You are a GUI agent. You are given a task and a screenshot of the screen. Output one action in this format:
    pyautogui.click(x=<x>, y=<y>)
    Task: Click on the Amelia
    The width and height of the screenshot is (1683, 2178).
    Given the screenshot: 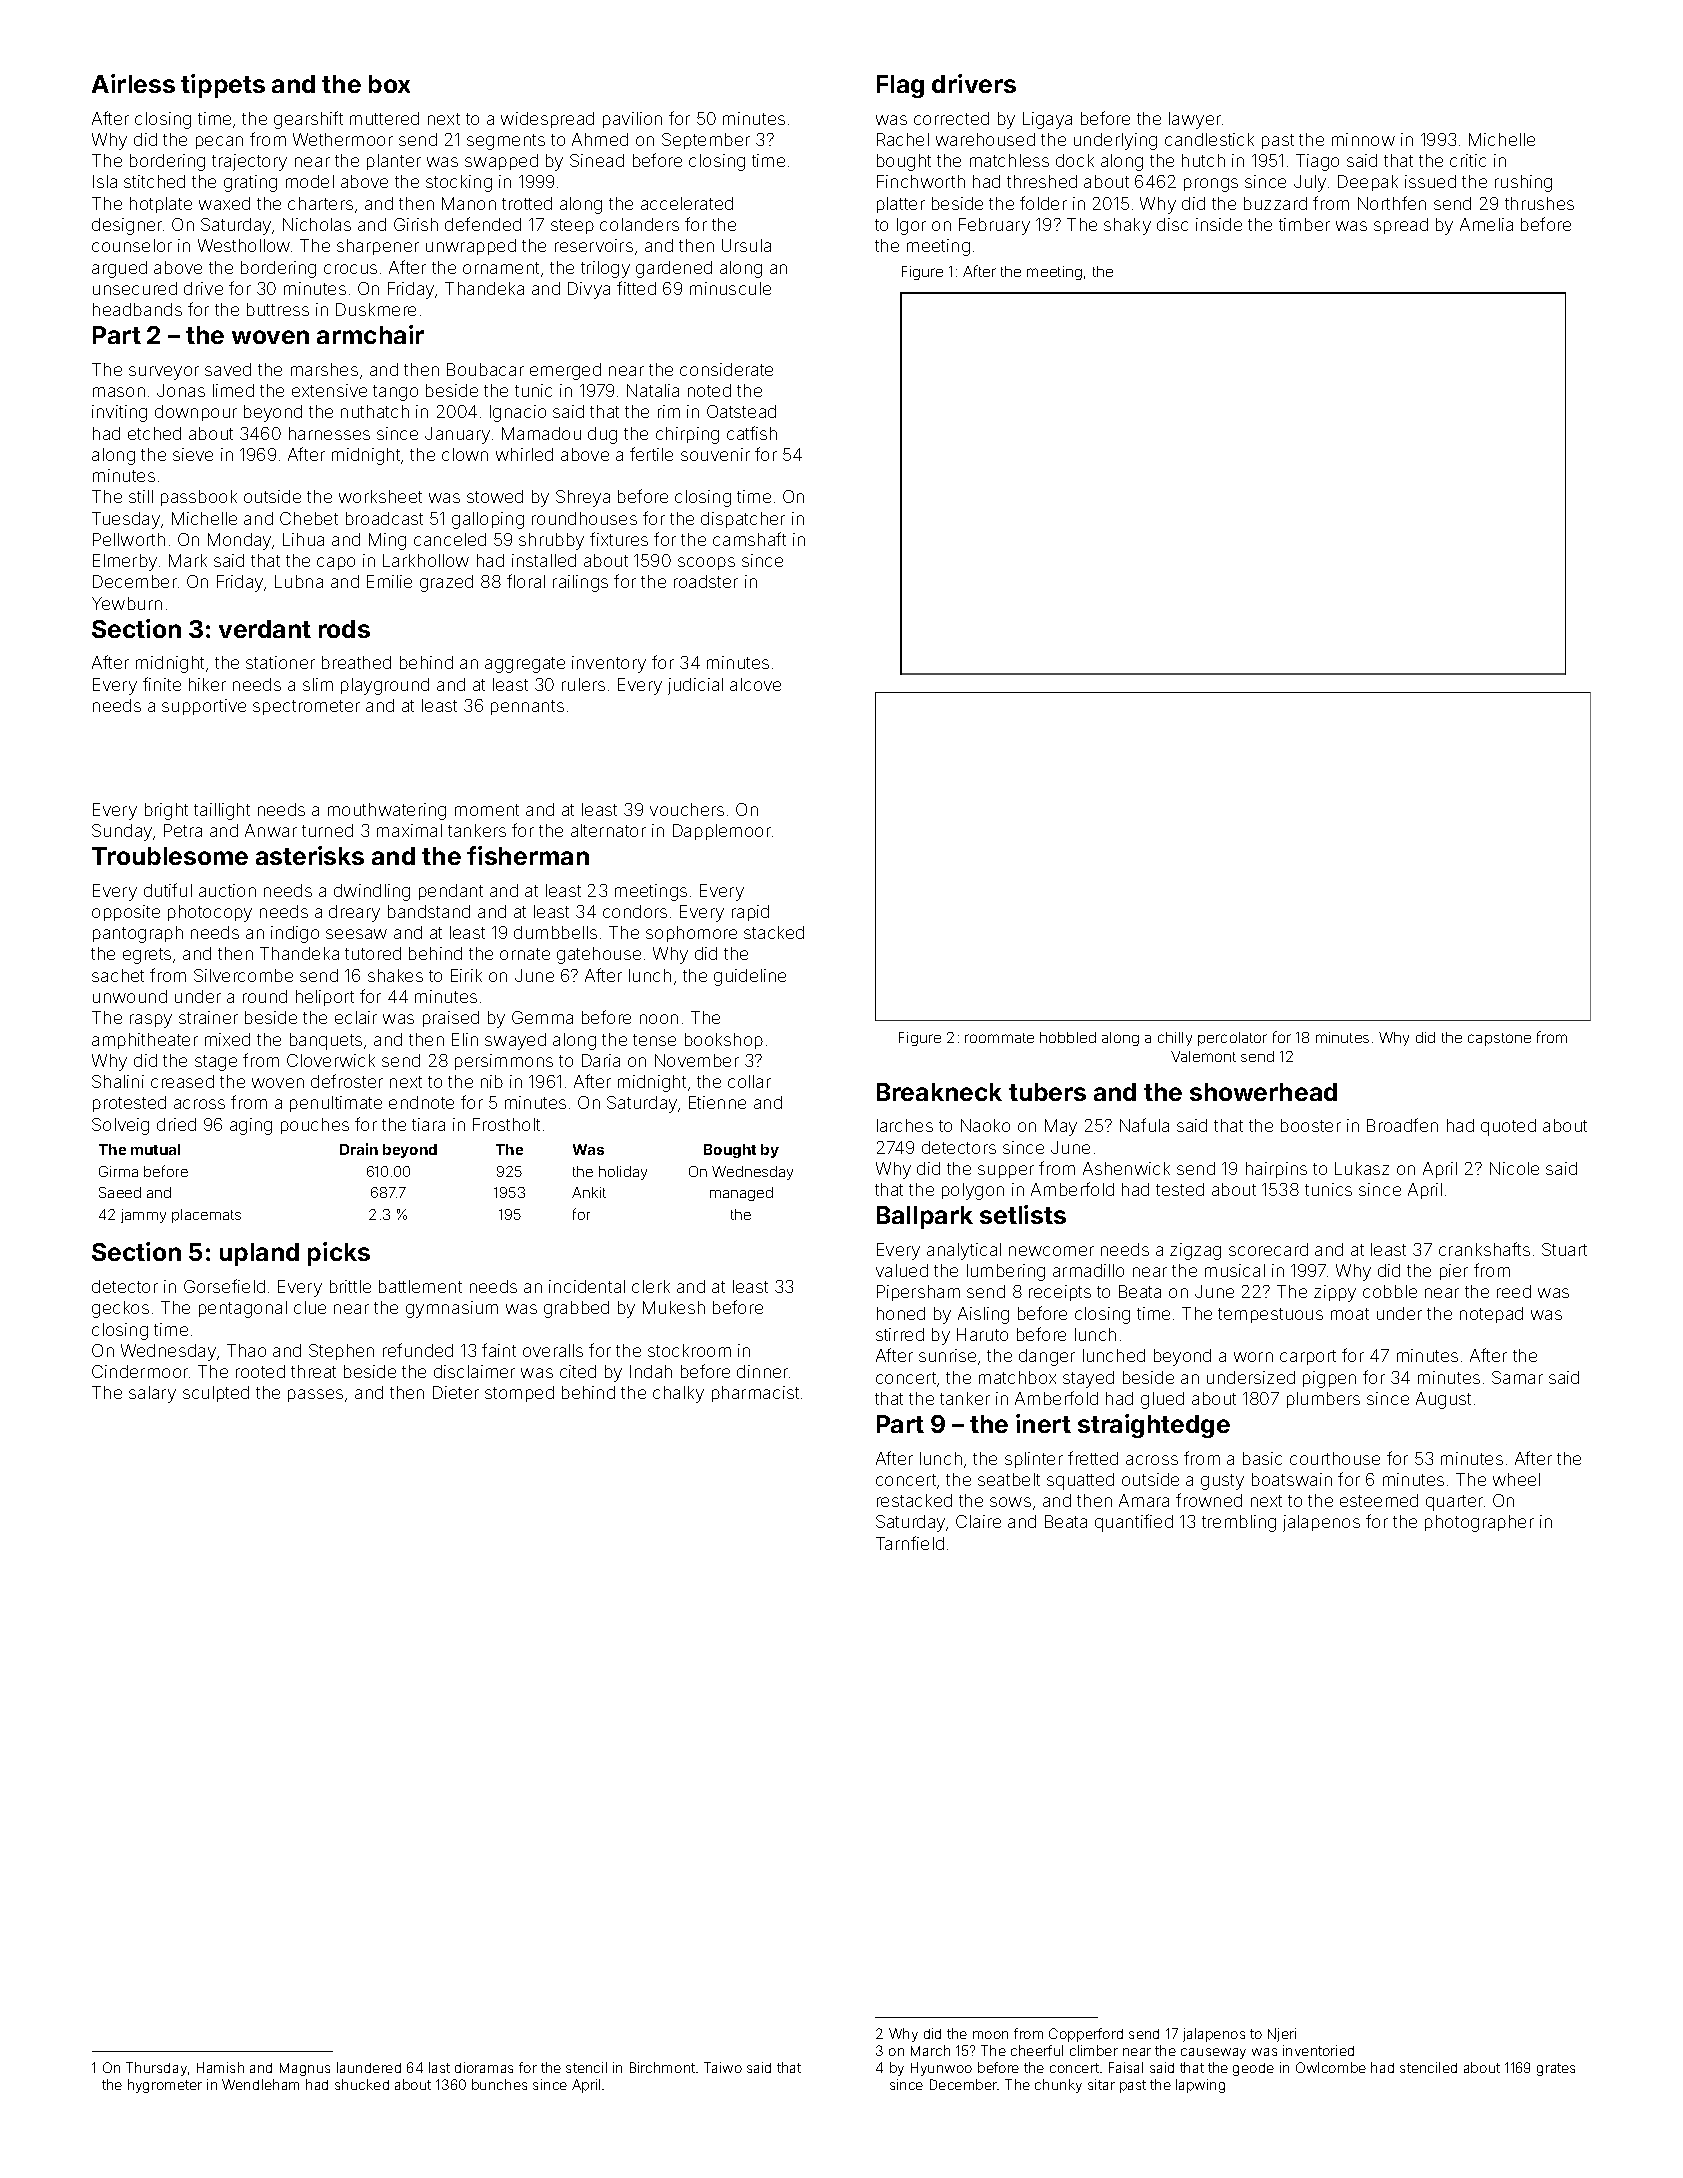 What is the action you would take?
    pyautogui.click(x=1486, y=224)
